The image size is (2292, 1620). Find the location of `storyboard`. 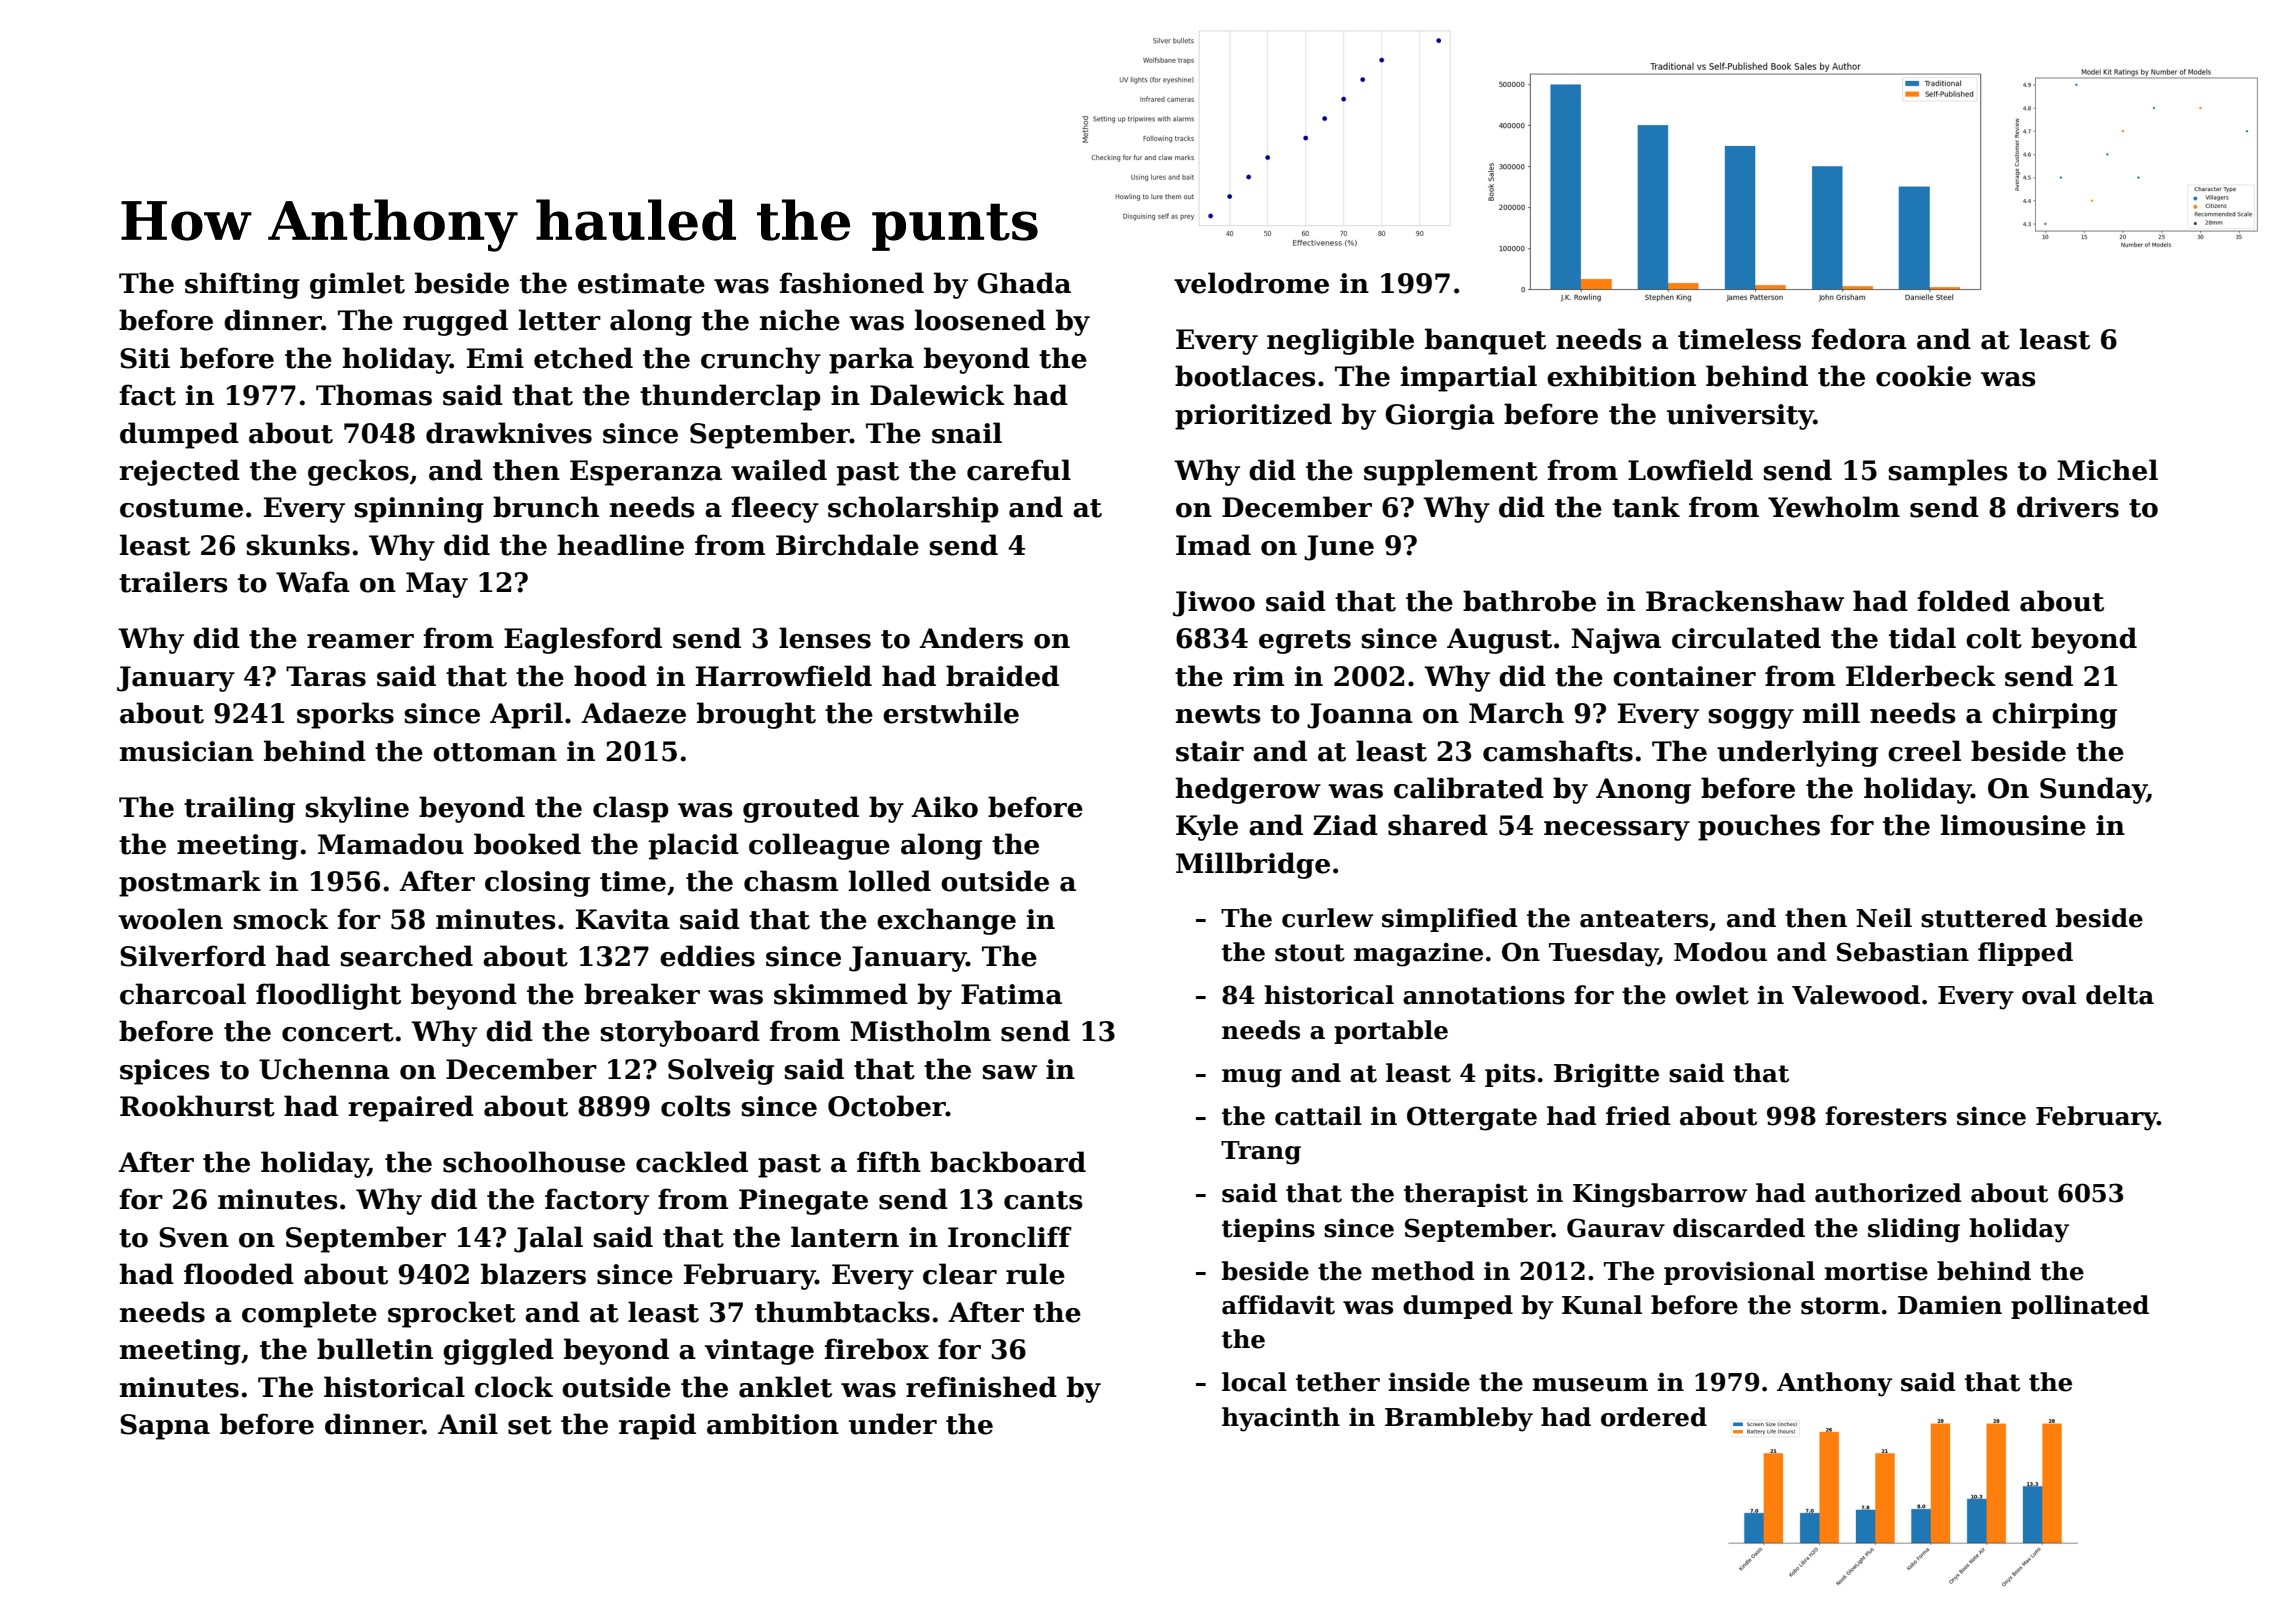

storyboard is located at coordinates (680, 1033).
